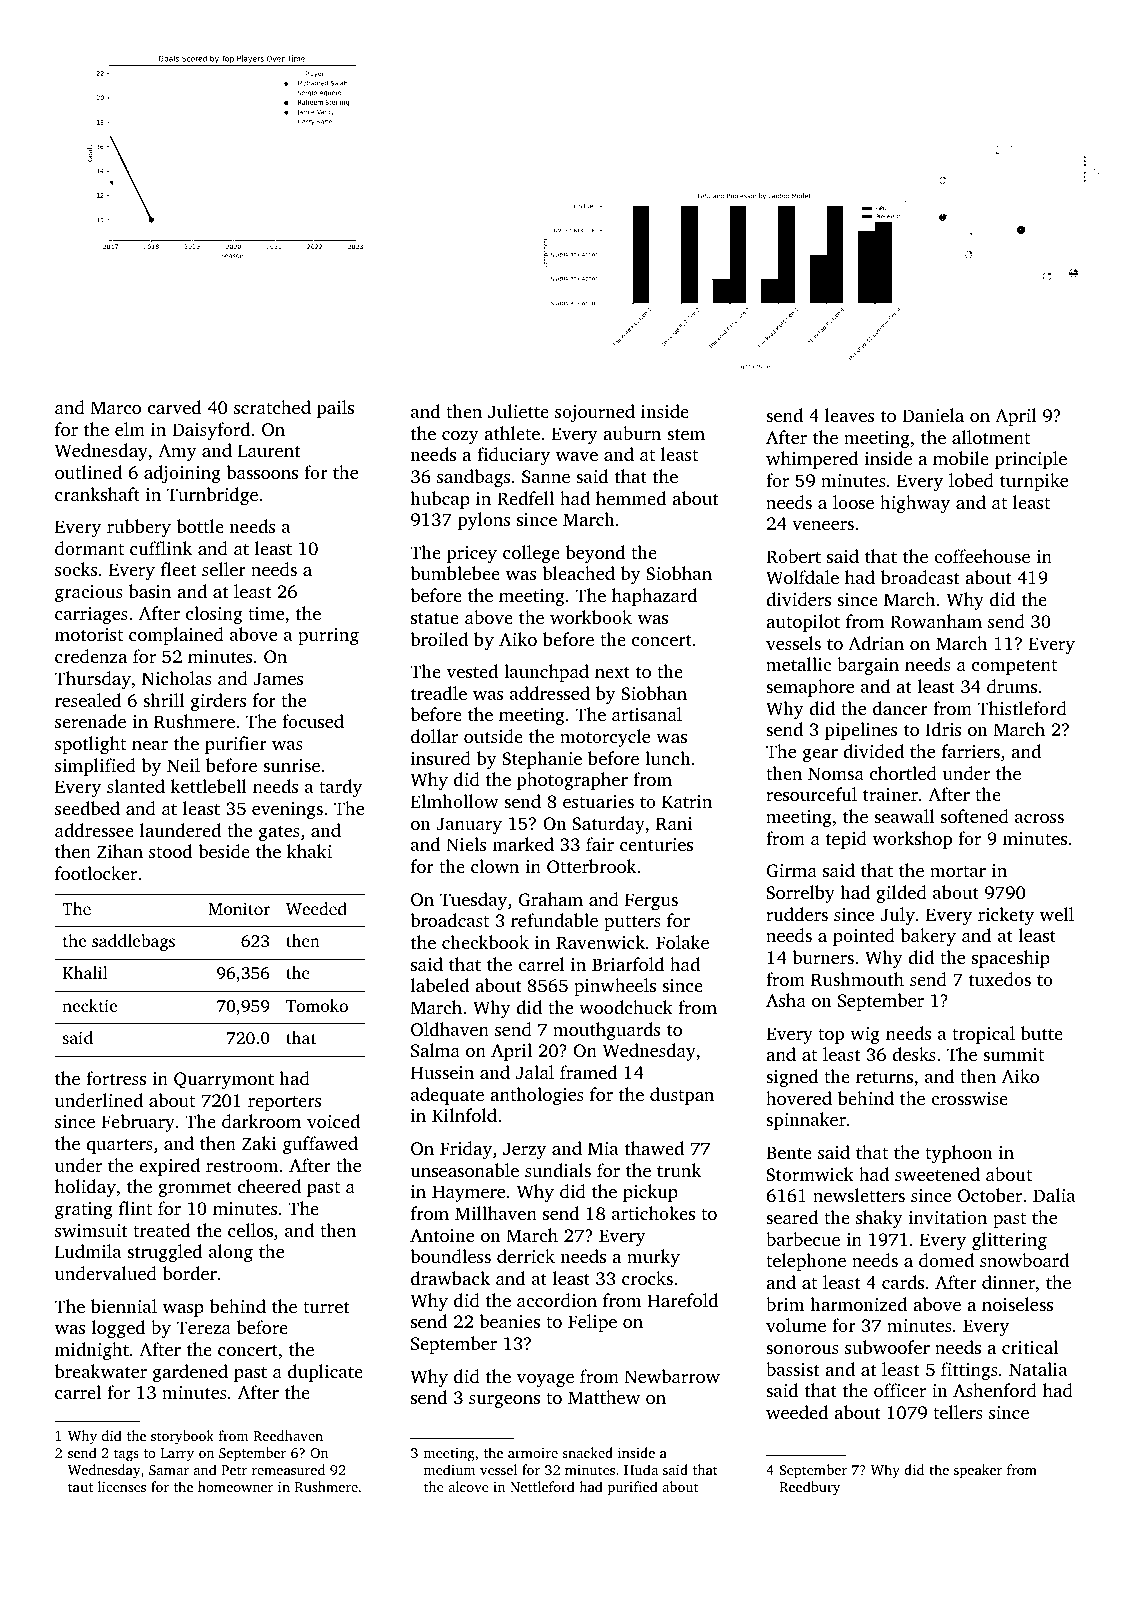  I want to click on Stephanie, so click(542, 760).
